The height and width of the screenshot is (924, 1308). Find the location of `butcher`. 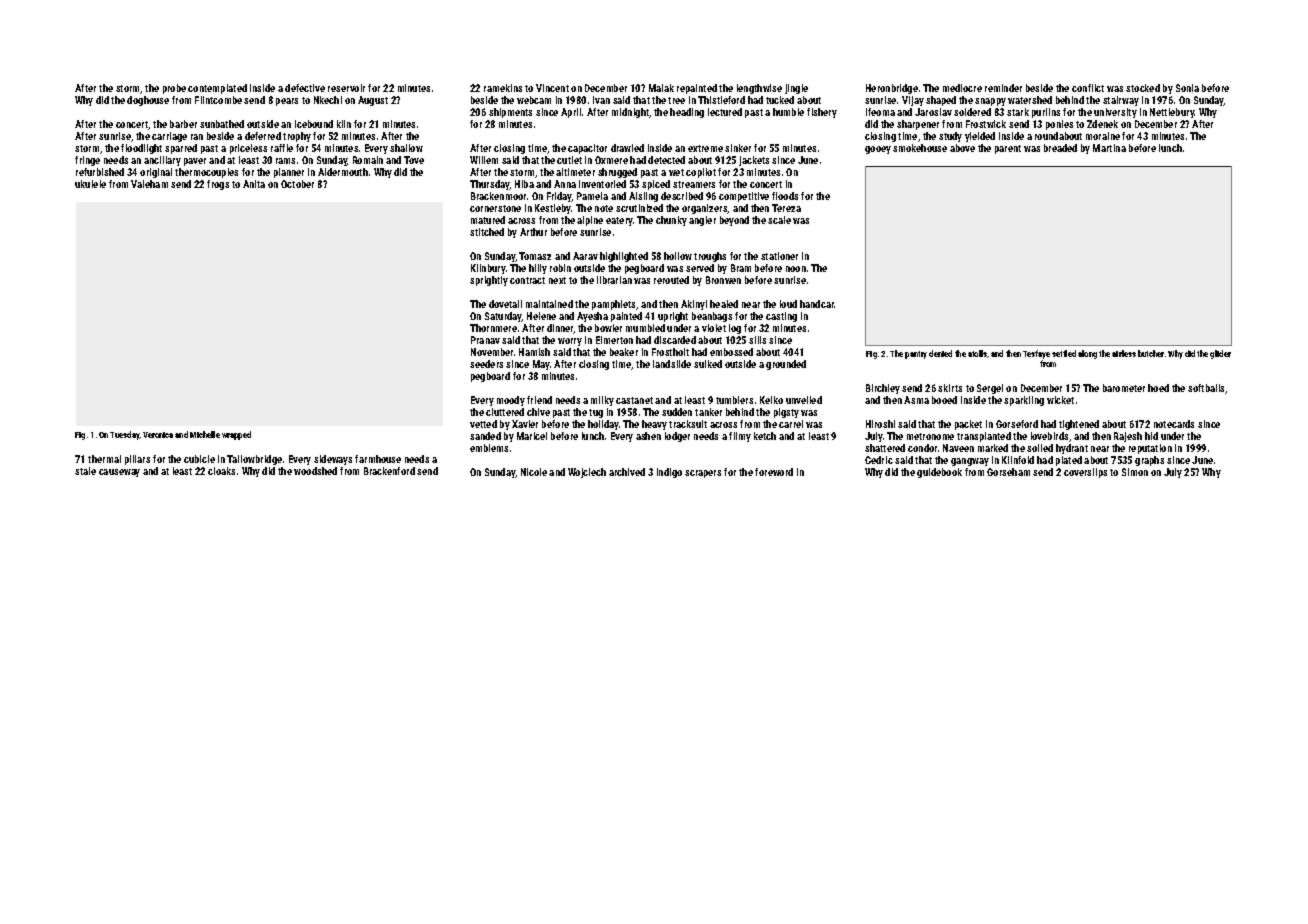

butcher is located at coordinates (1151, 353).
